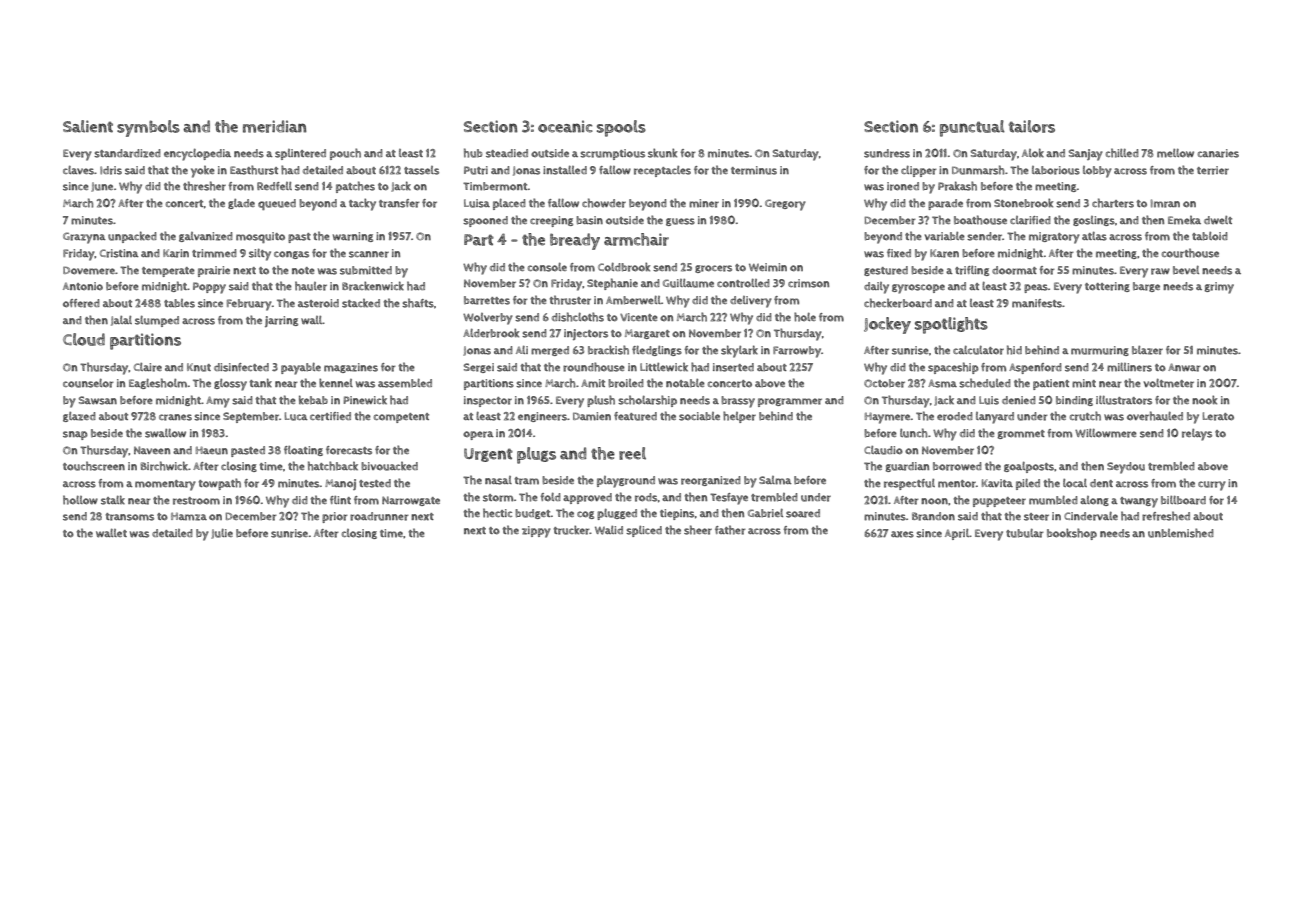 This image has height=924, width=1308. I want to click on Weimin, so click(768, 267).
